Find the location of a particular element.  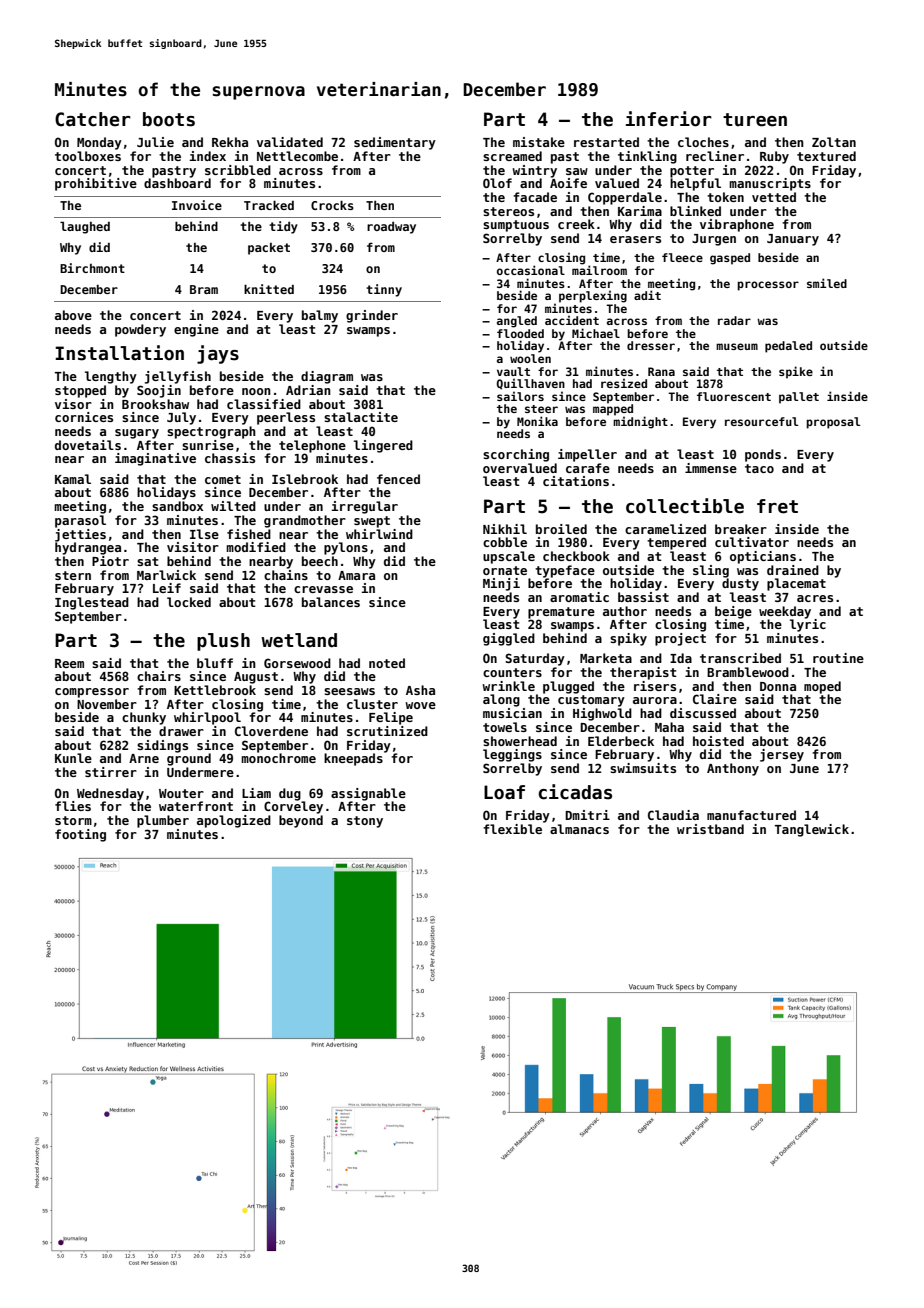

giggled is located at coordinates (509, 639).
